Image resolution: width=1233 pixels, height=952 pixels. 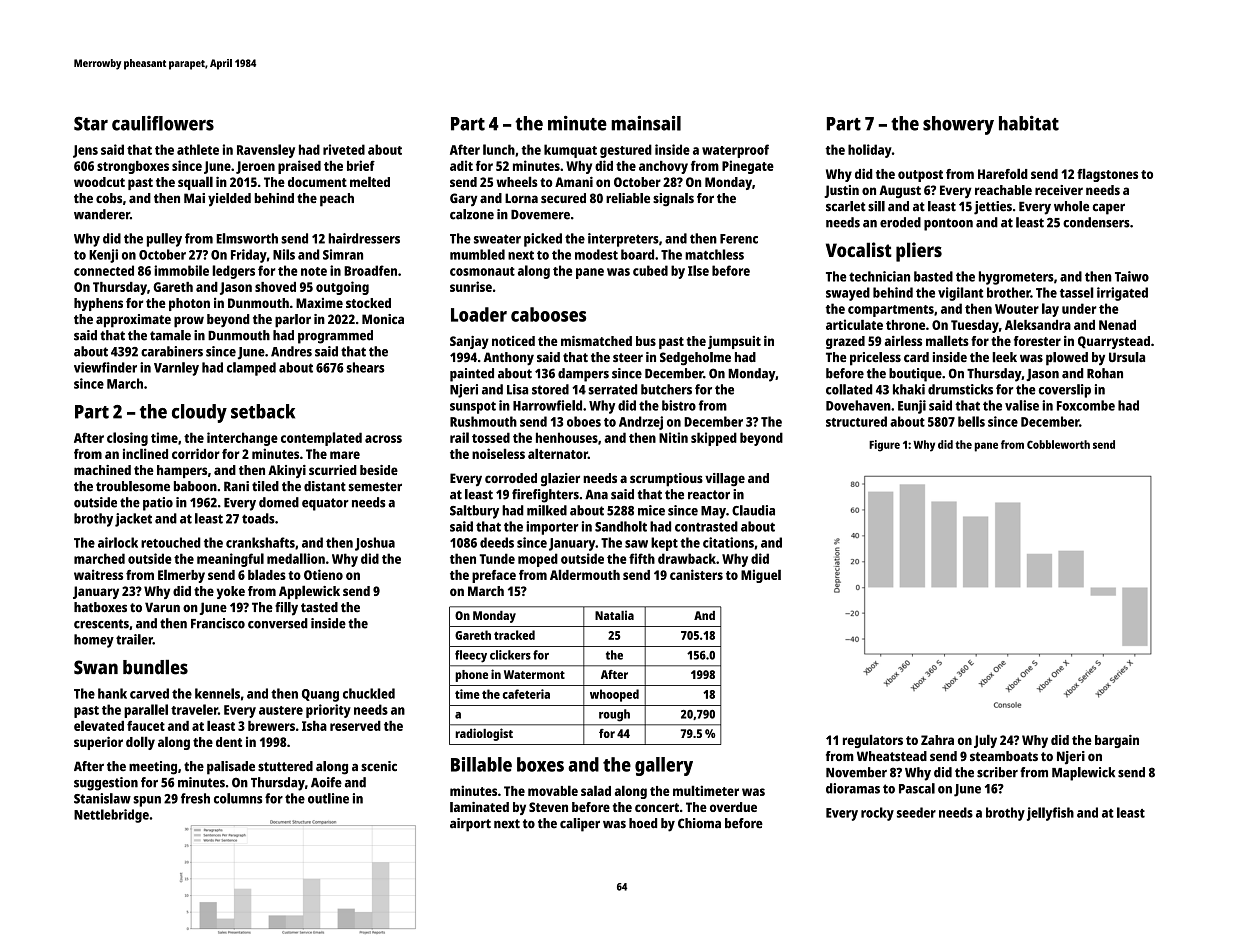 What do you see at coordinates (614, 715) in the document?
I see `rough` at bounding box center [614, 715].
